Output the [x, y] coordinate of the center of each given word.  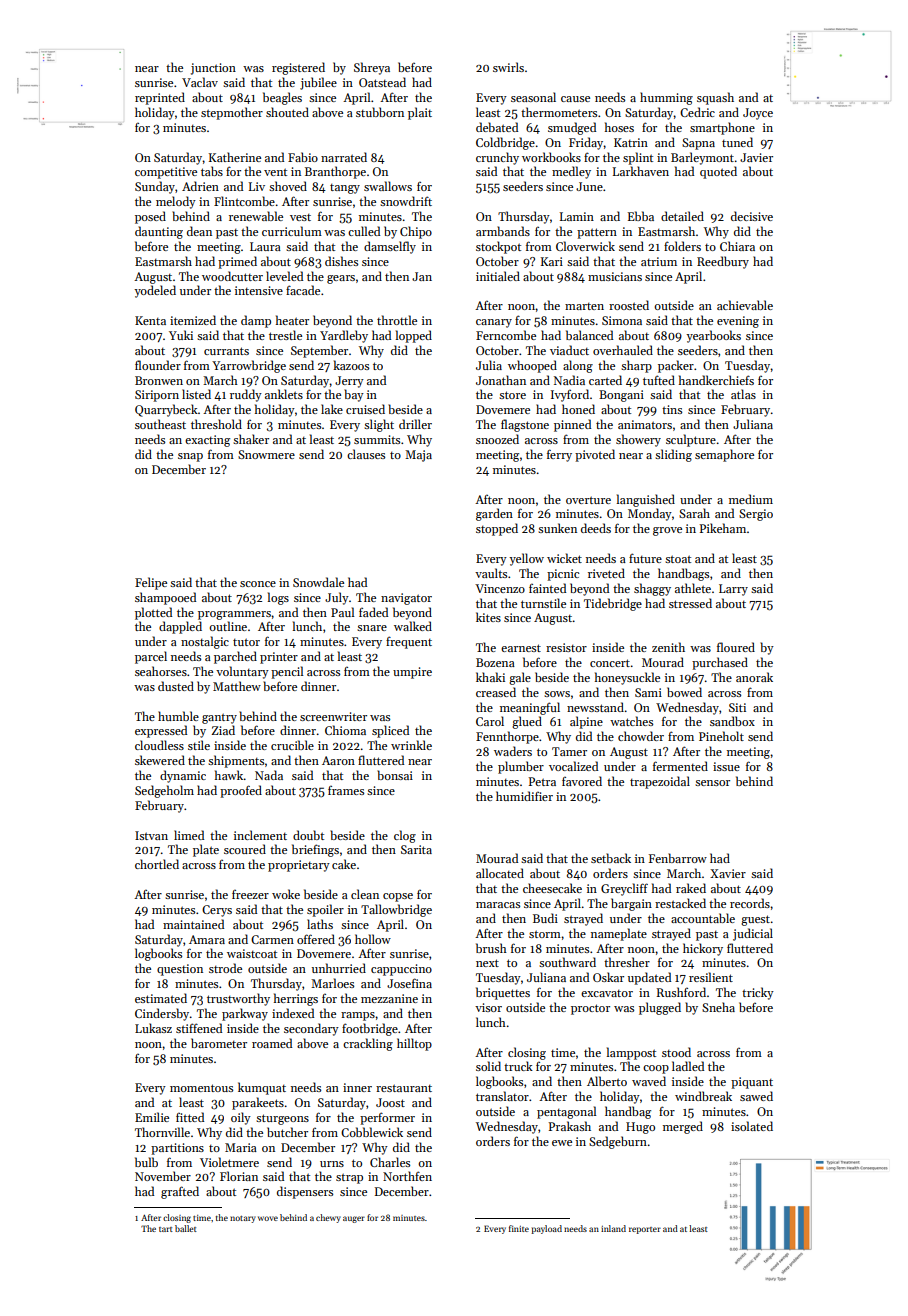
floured [736, 647]
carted [605, 380]
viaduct [569, 350]
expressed [161, 731]
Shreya [372, 68]
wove [268, 1218]
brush [491, 948]
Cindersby [162, 1014]
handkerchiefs [716, 380]
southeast [160, 424]
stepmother [232, 113]
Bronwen [159, 380]
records [750, 903]
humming [666, 98]
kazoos [351, 365]
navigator [406, 599]
